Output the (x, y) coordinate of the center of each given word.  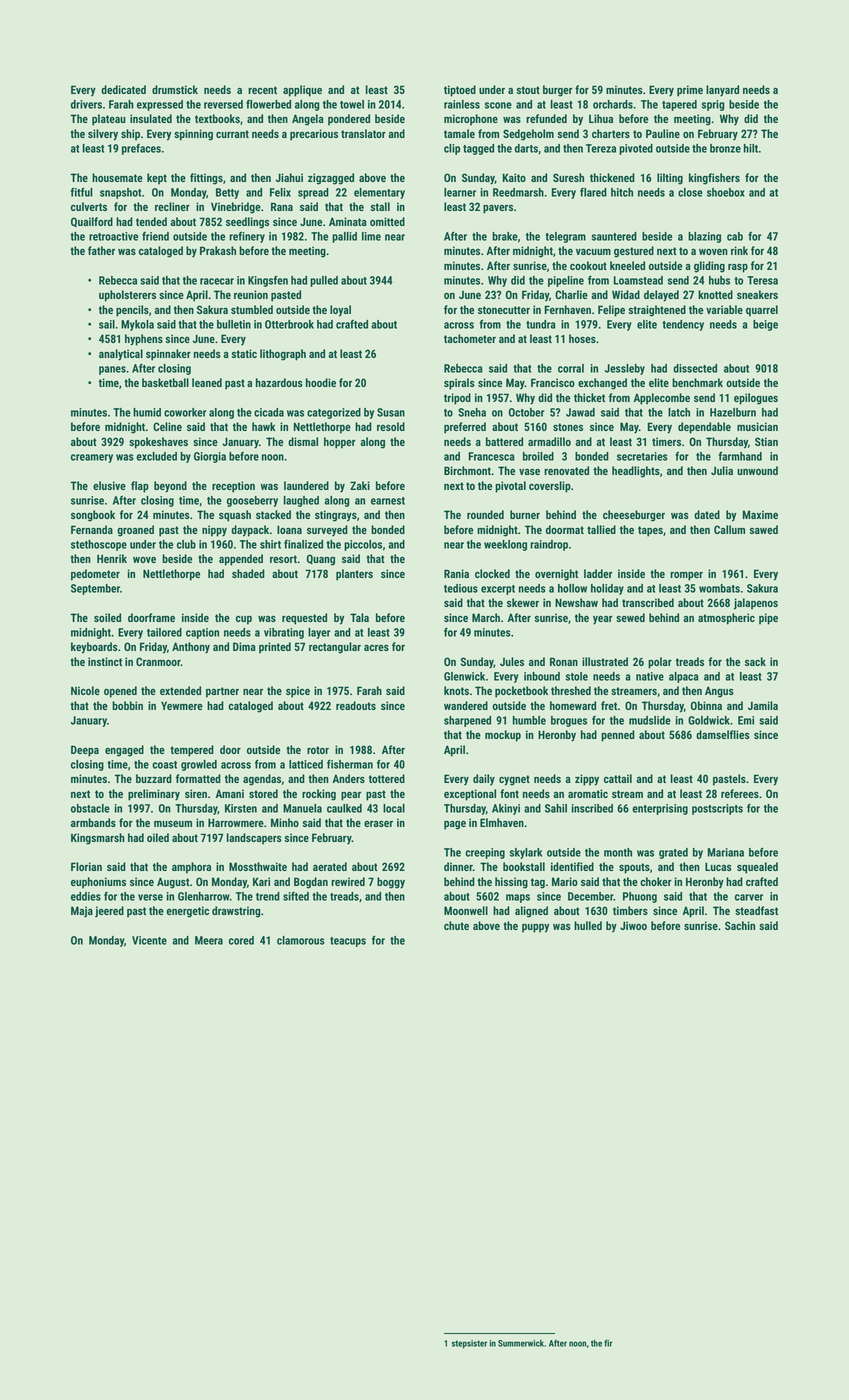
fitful (82, 192)
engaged (124, 751)
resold (391, 426)
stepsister (469, 1344)
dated (707, 514)
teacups (348, 942)
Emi (746, 720)
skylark (526, 853)
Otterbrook (289, 324)
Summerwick (521, 1343)
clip (452, 149)
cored (241, 940)
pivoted (636, 149)
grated (673, 853)
